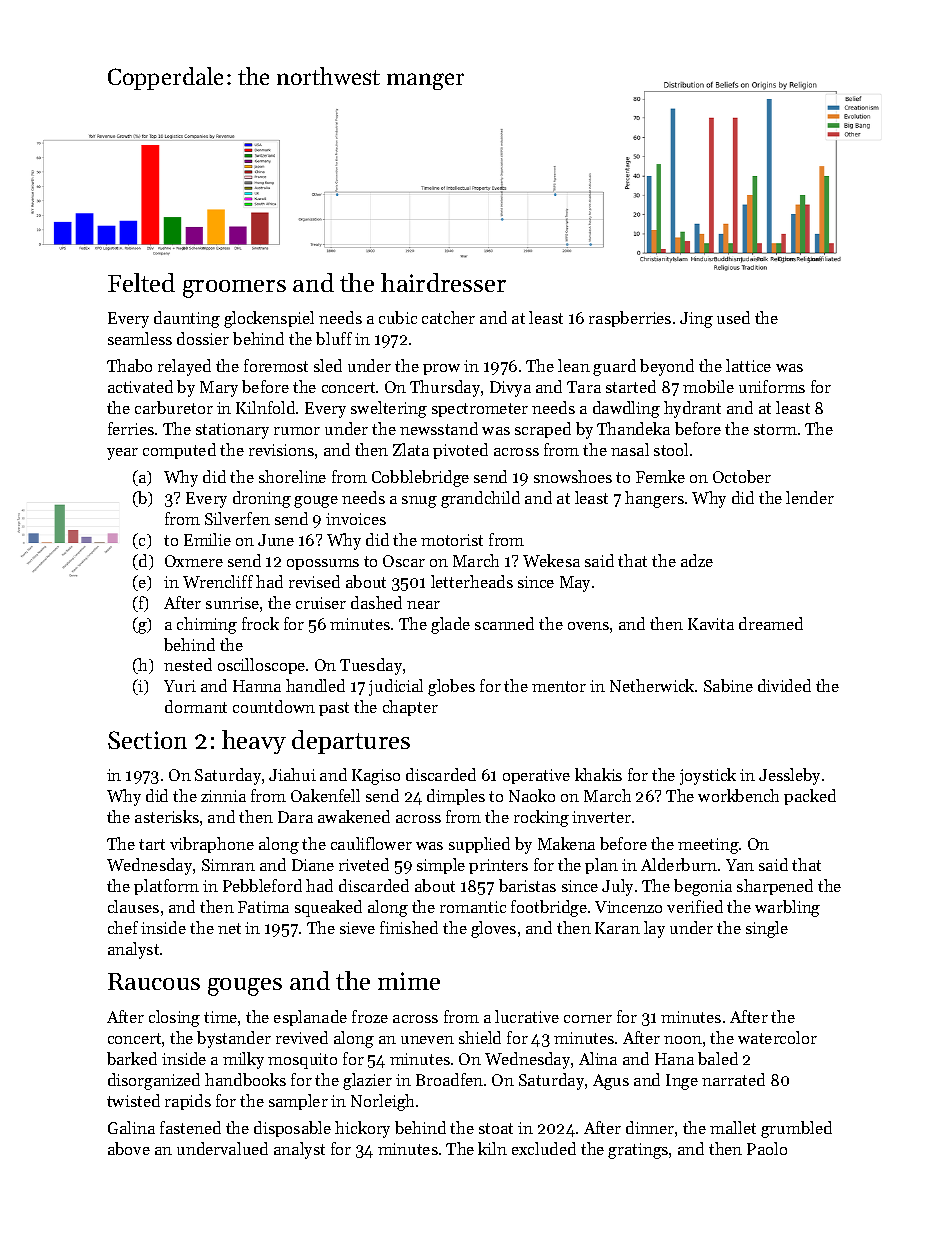 The image size is (952, 1233). I want to click on Felted, so click(141, 282).
